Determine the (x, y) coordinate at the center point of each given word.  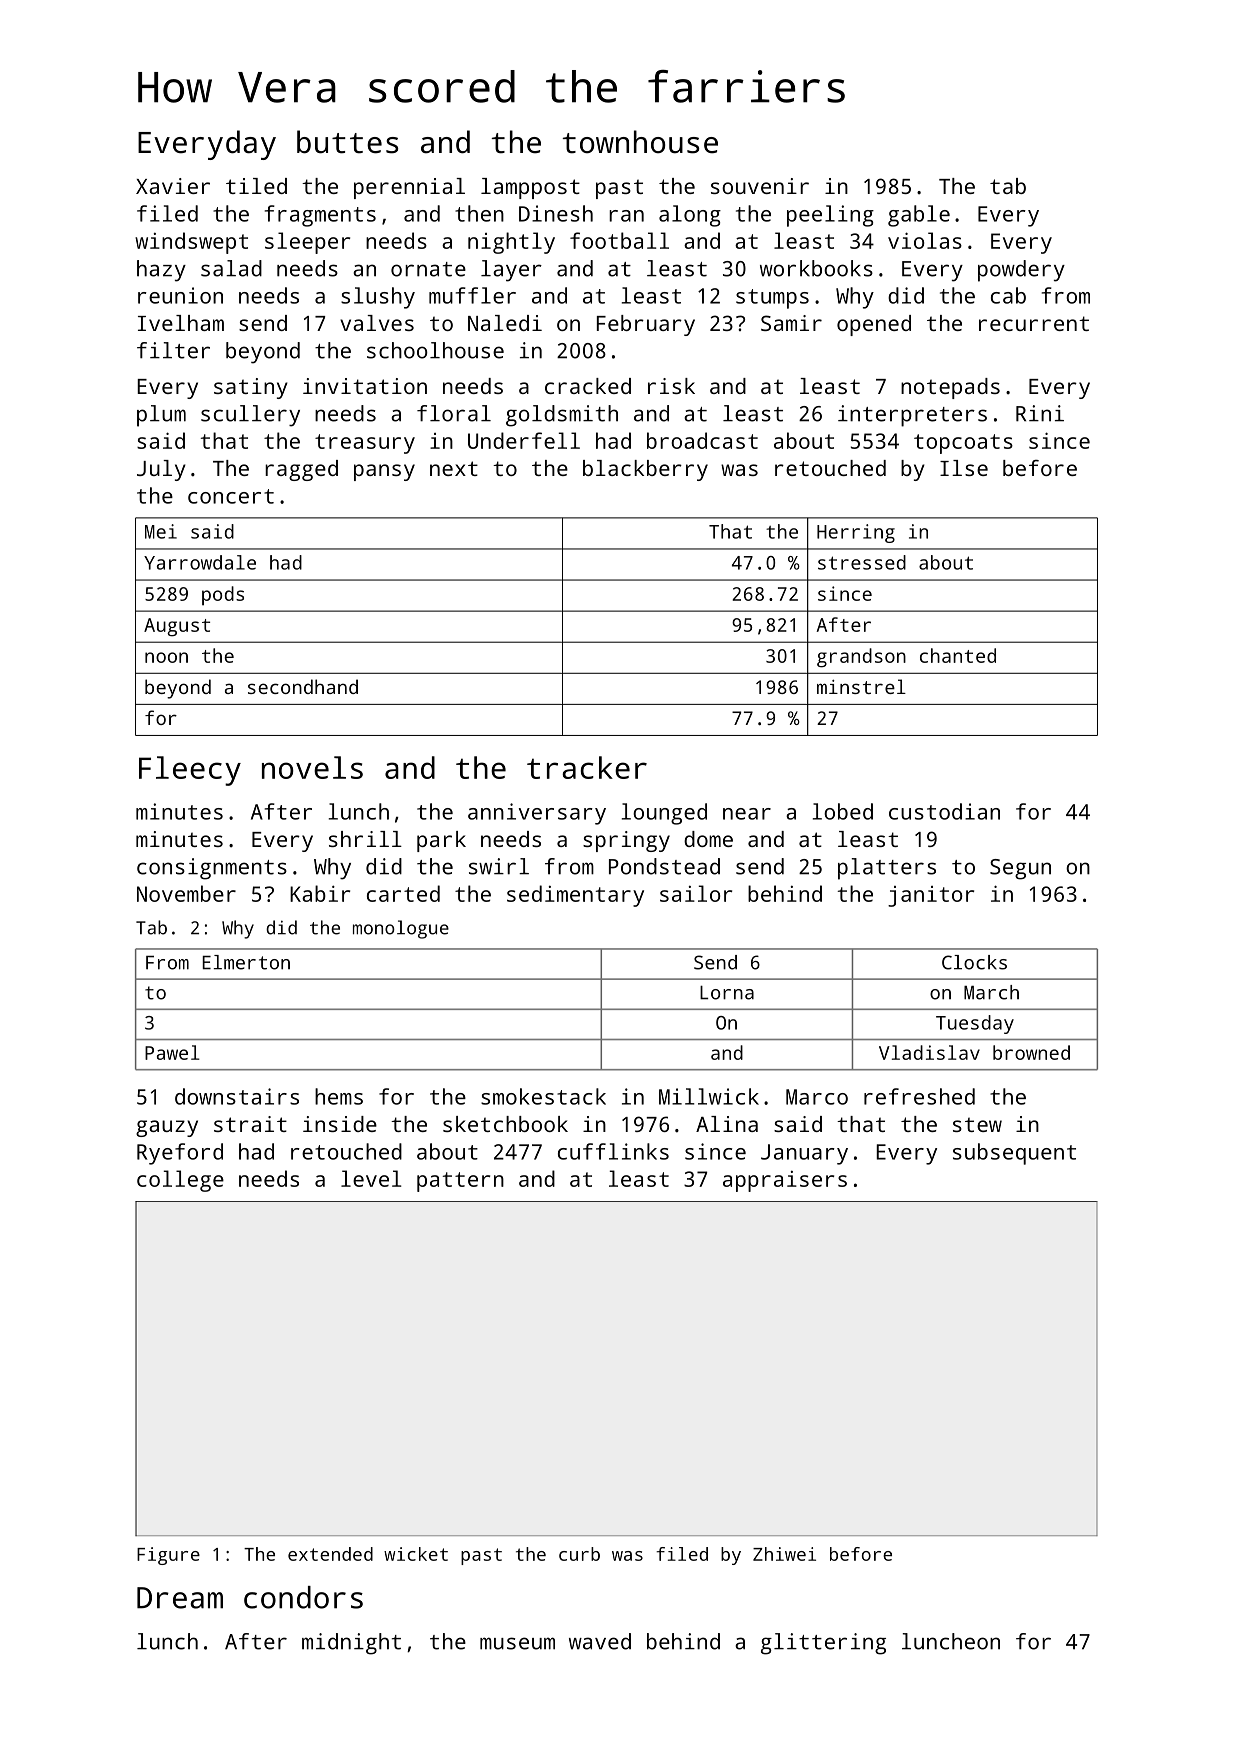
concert (231, 496)
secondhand (303, 686)
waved (600, 1641)
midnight (351, 1644)
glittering (823, 1644)
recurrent (1034, 323)
